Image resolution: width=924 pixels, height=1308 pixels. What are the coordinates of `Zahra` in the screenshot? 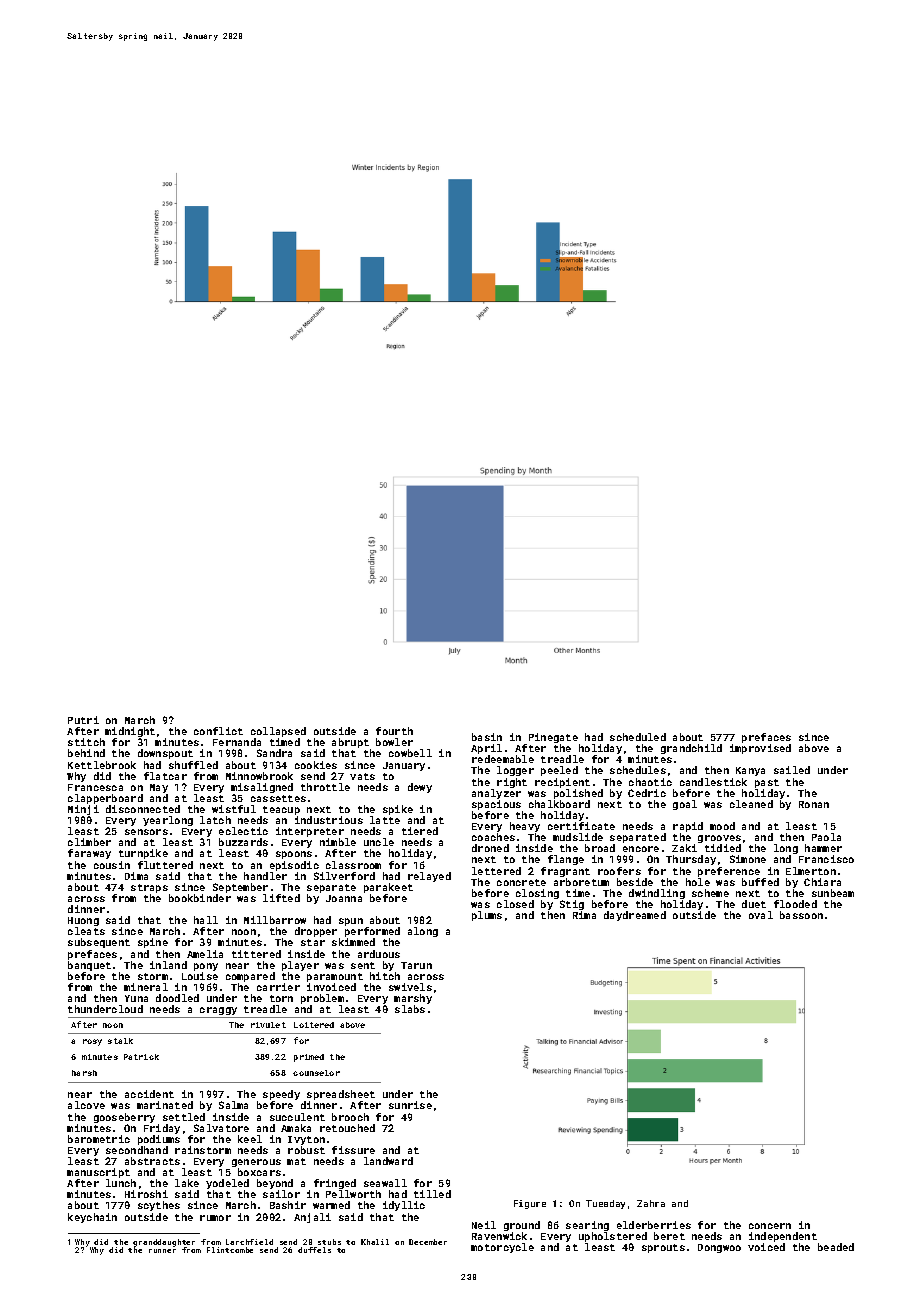 It's located at (651, 1203).
